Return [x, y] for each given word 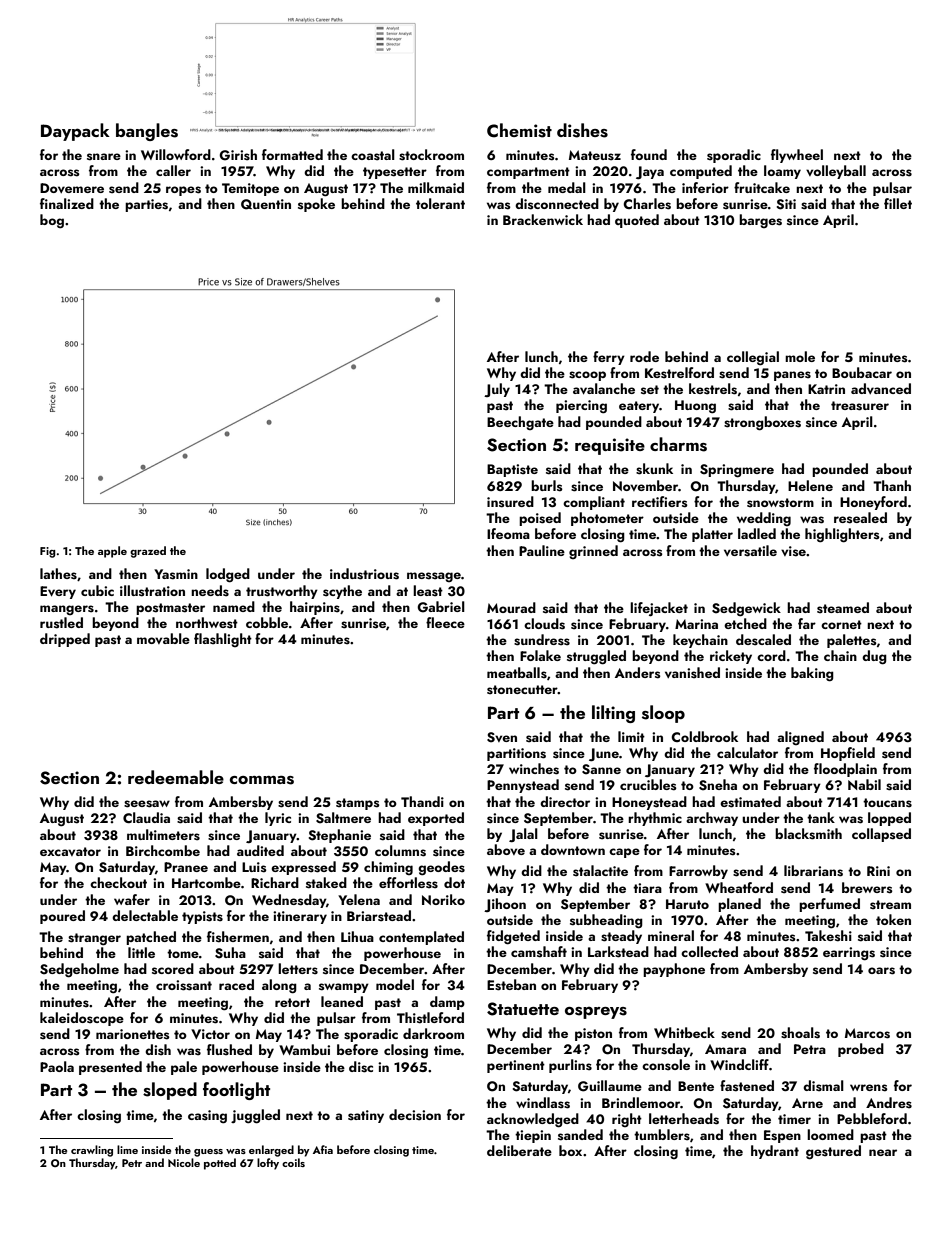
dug [874, 657]
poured [62, 917]
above [506, 849]
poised [540, 519]
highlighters [842, 535]
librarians [813, 871]
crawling [92, 1151]
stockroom [431, 155]
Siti [786, 204]
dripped [65, 640]
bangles [147, 132]
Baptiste [512, 470]
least [428, 591]
